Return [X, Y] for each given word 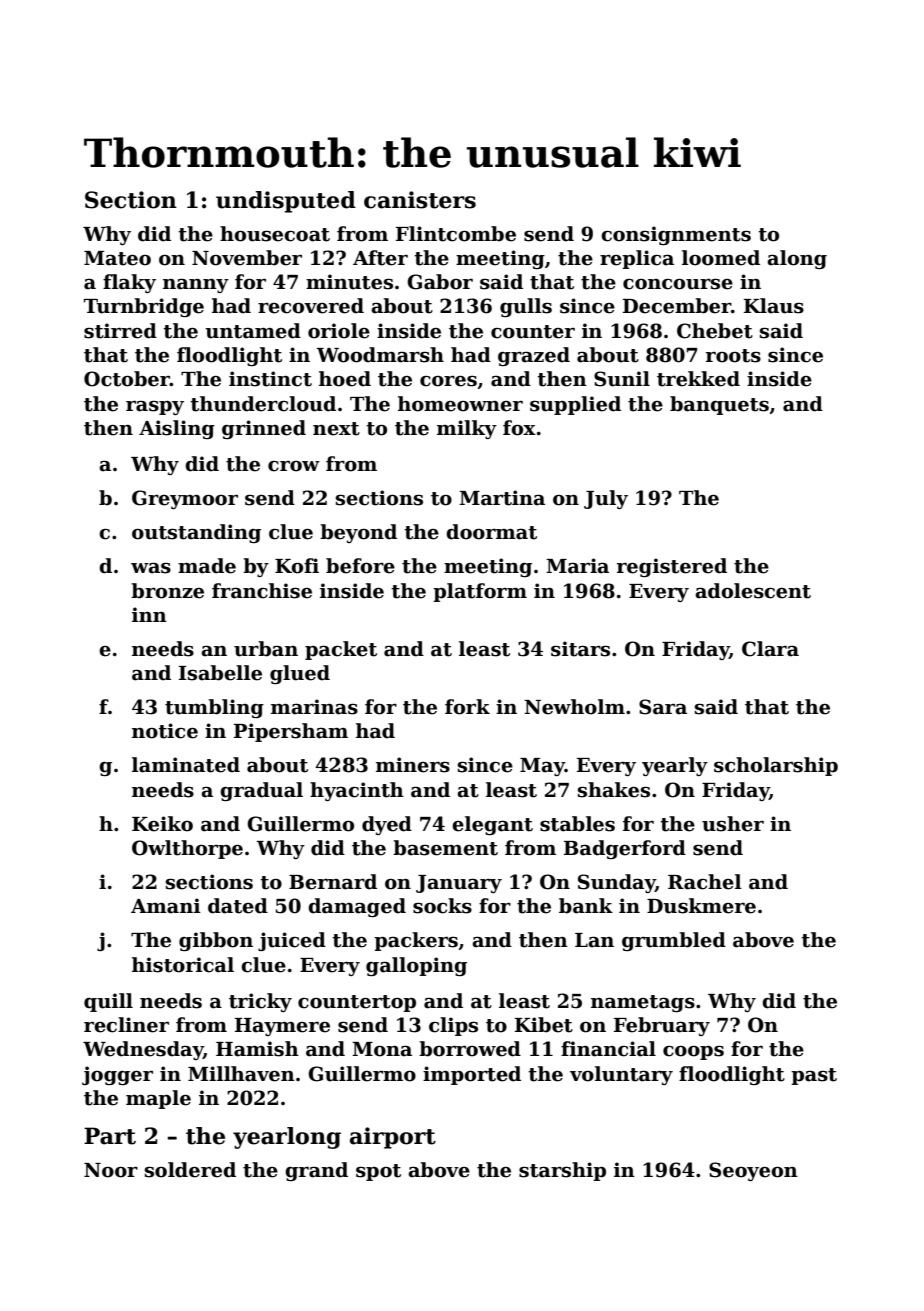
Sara [663, 707]
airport [393, 1138]
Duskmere [701, 906]
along [797, 259]
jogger [117, 1075]
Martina [502, 498]
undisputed [286, 202]
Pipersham [291, 732]
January [459, 884]
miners [413, 765]
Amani [166, 906]
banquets [719, 405]
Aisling [177, 429]
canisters [420, 200]
